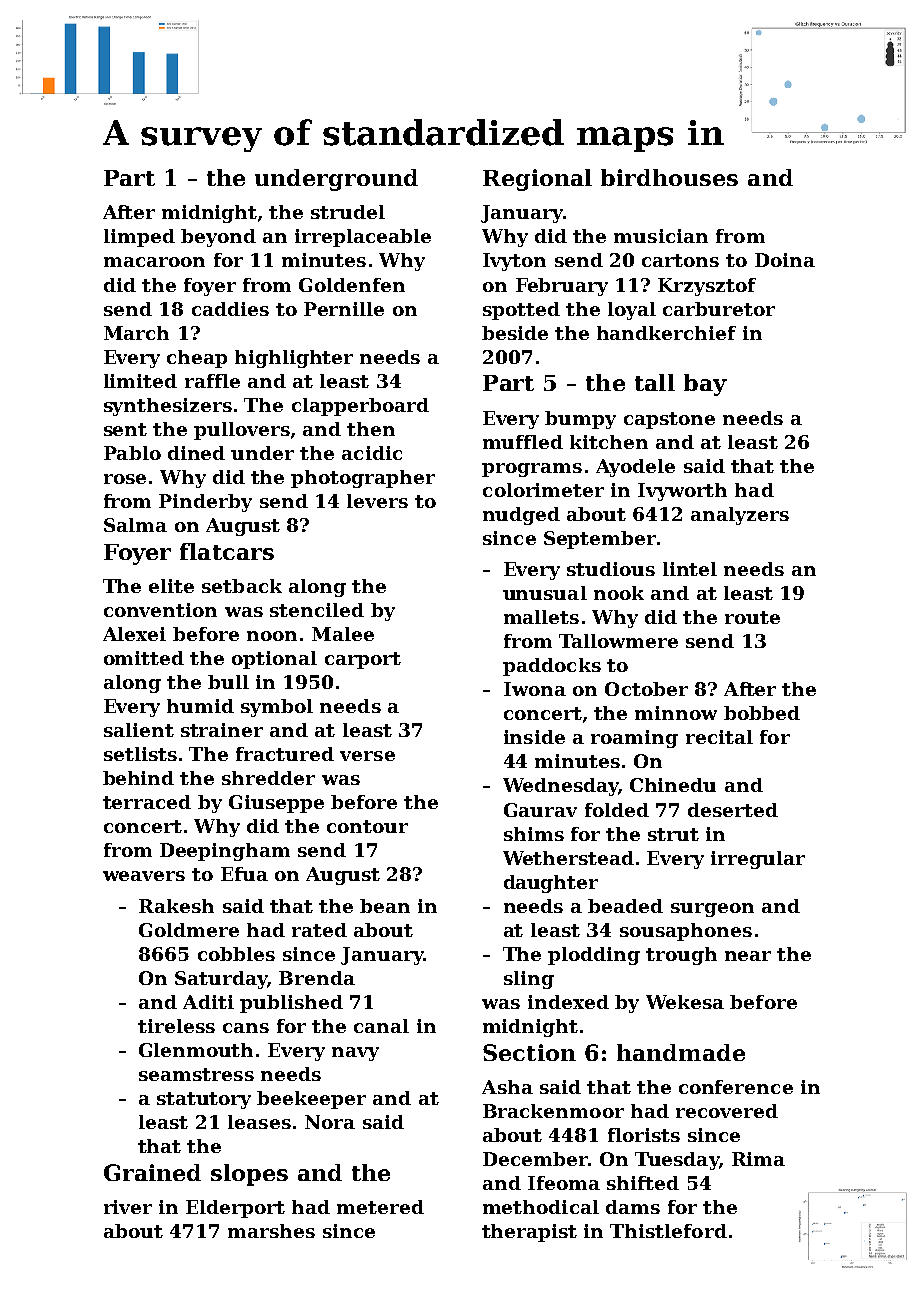  Describe the element at coordinates (144, 876) in the screenshot. I see `weavers` at that location.
